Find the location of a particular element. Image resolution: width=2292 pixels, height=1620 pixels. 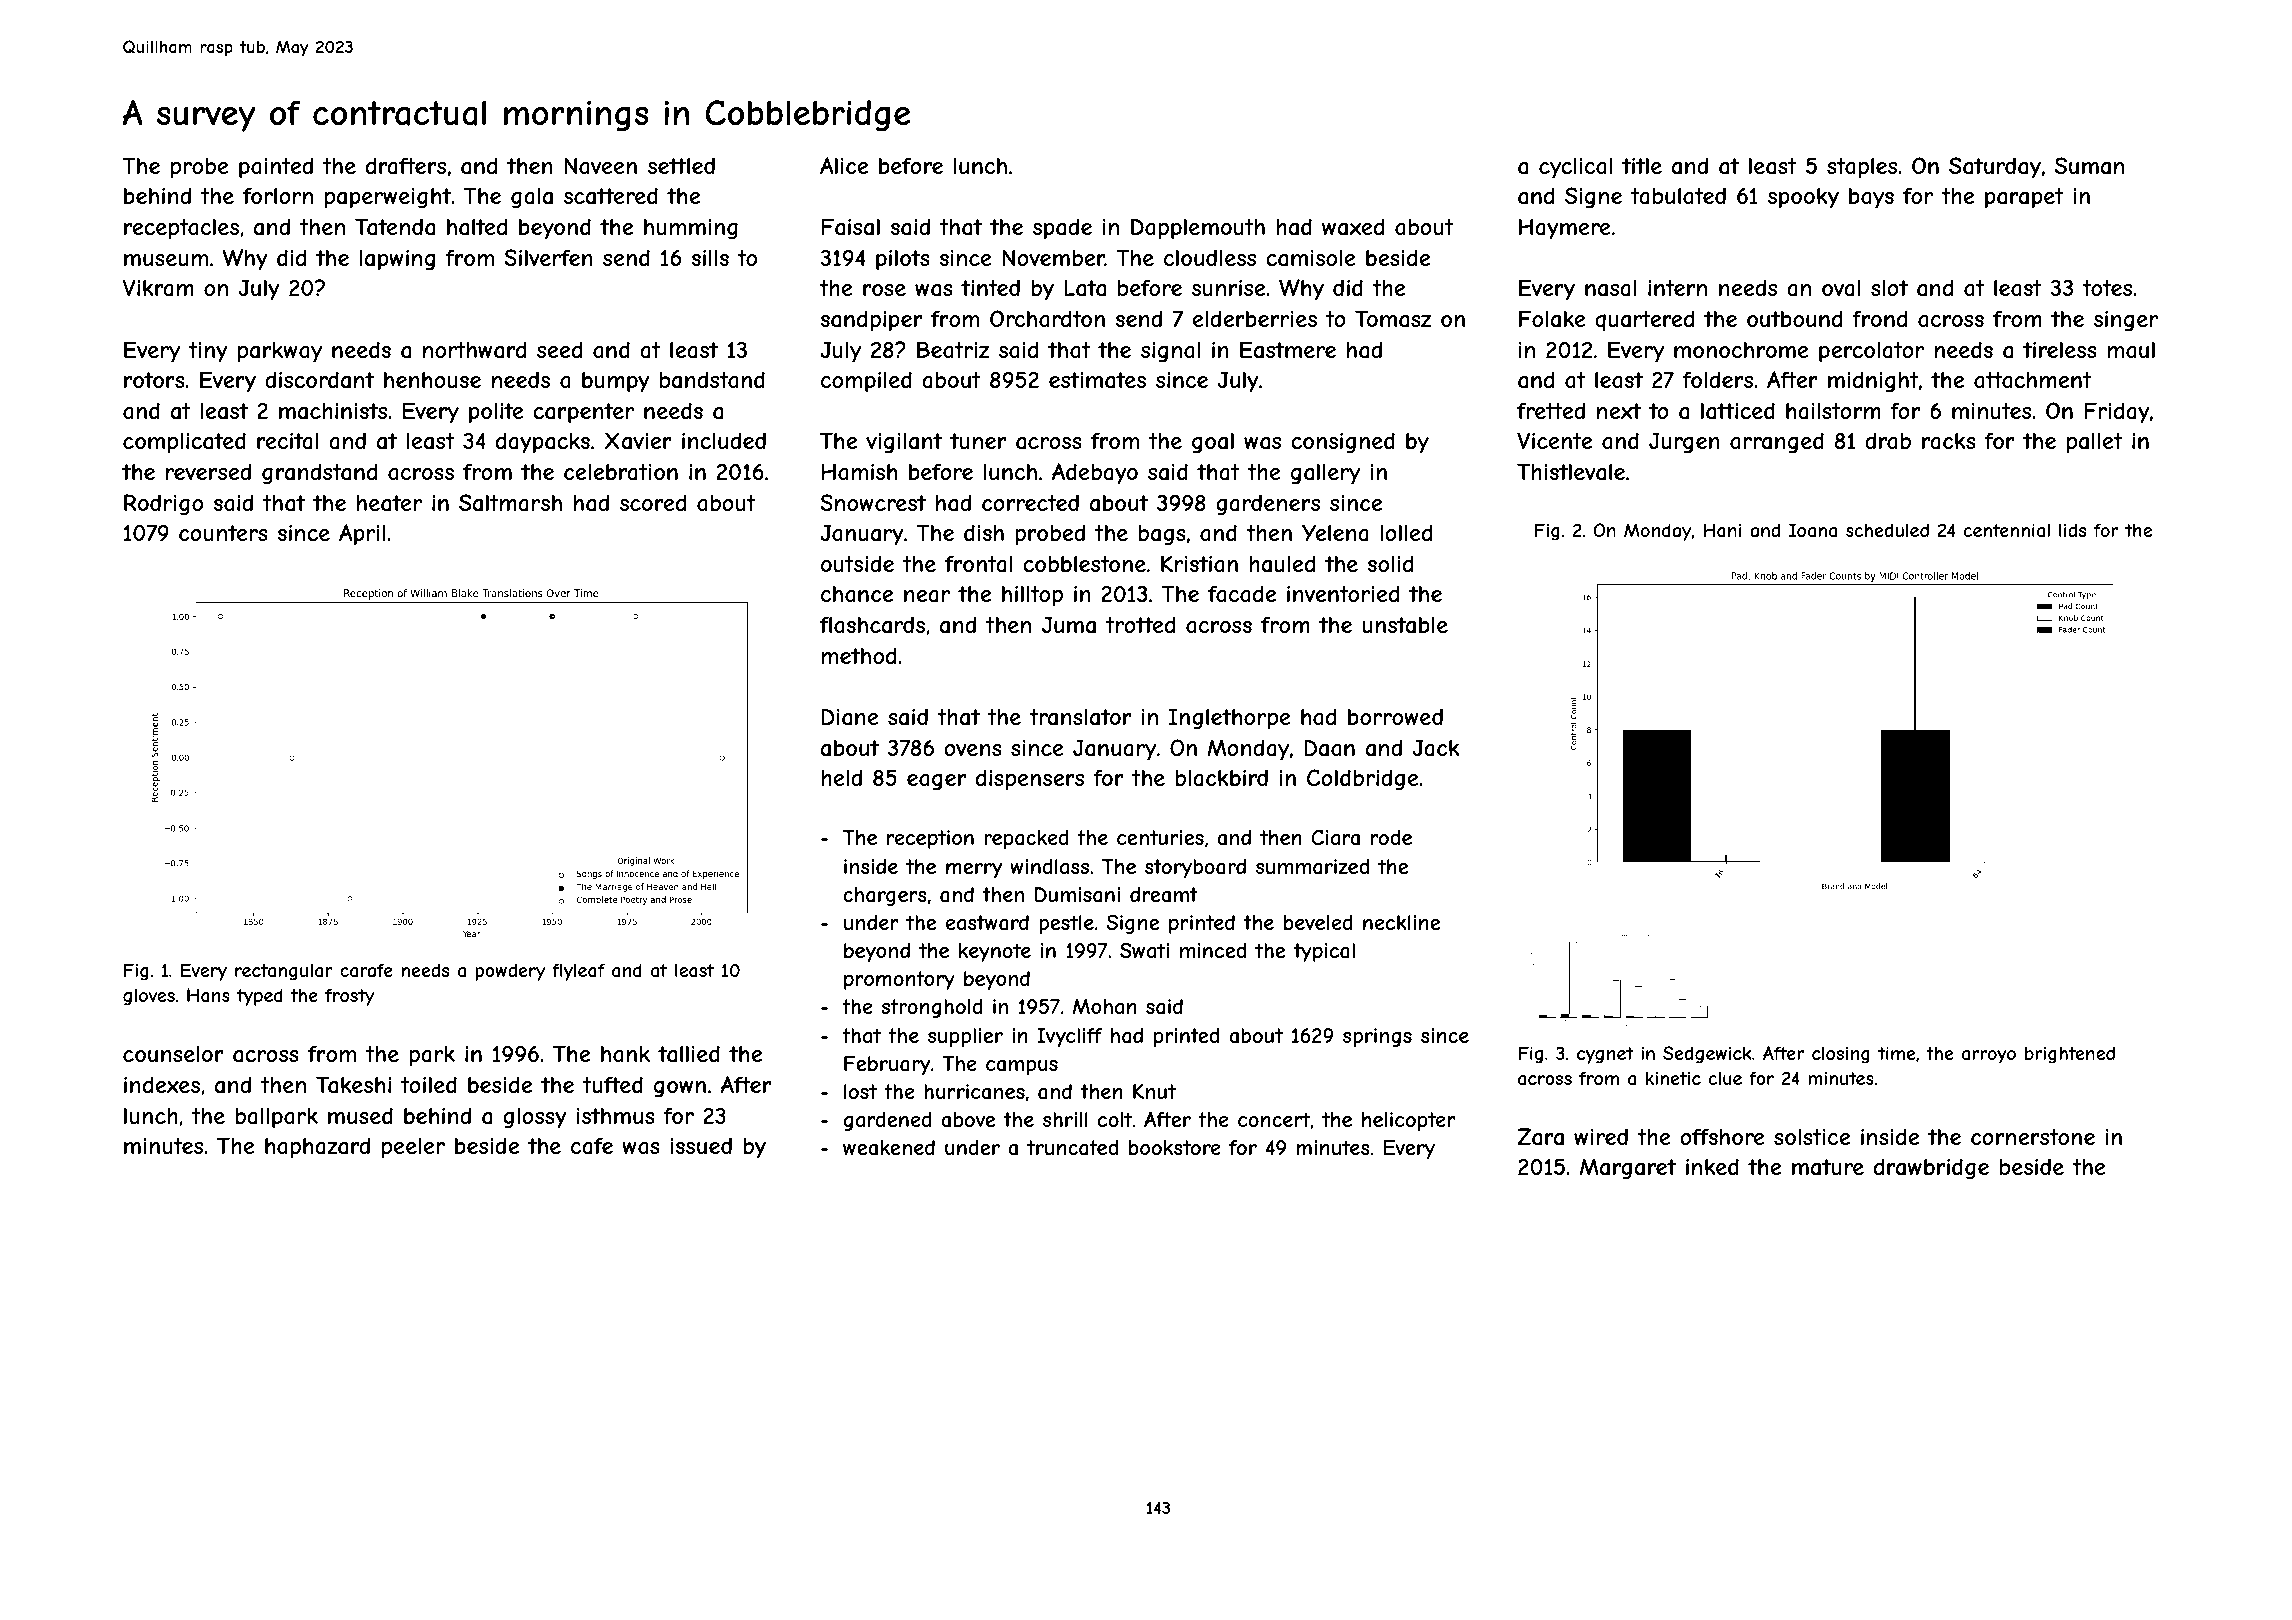

arroyo is located at coordinates (1989, 1057).
